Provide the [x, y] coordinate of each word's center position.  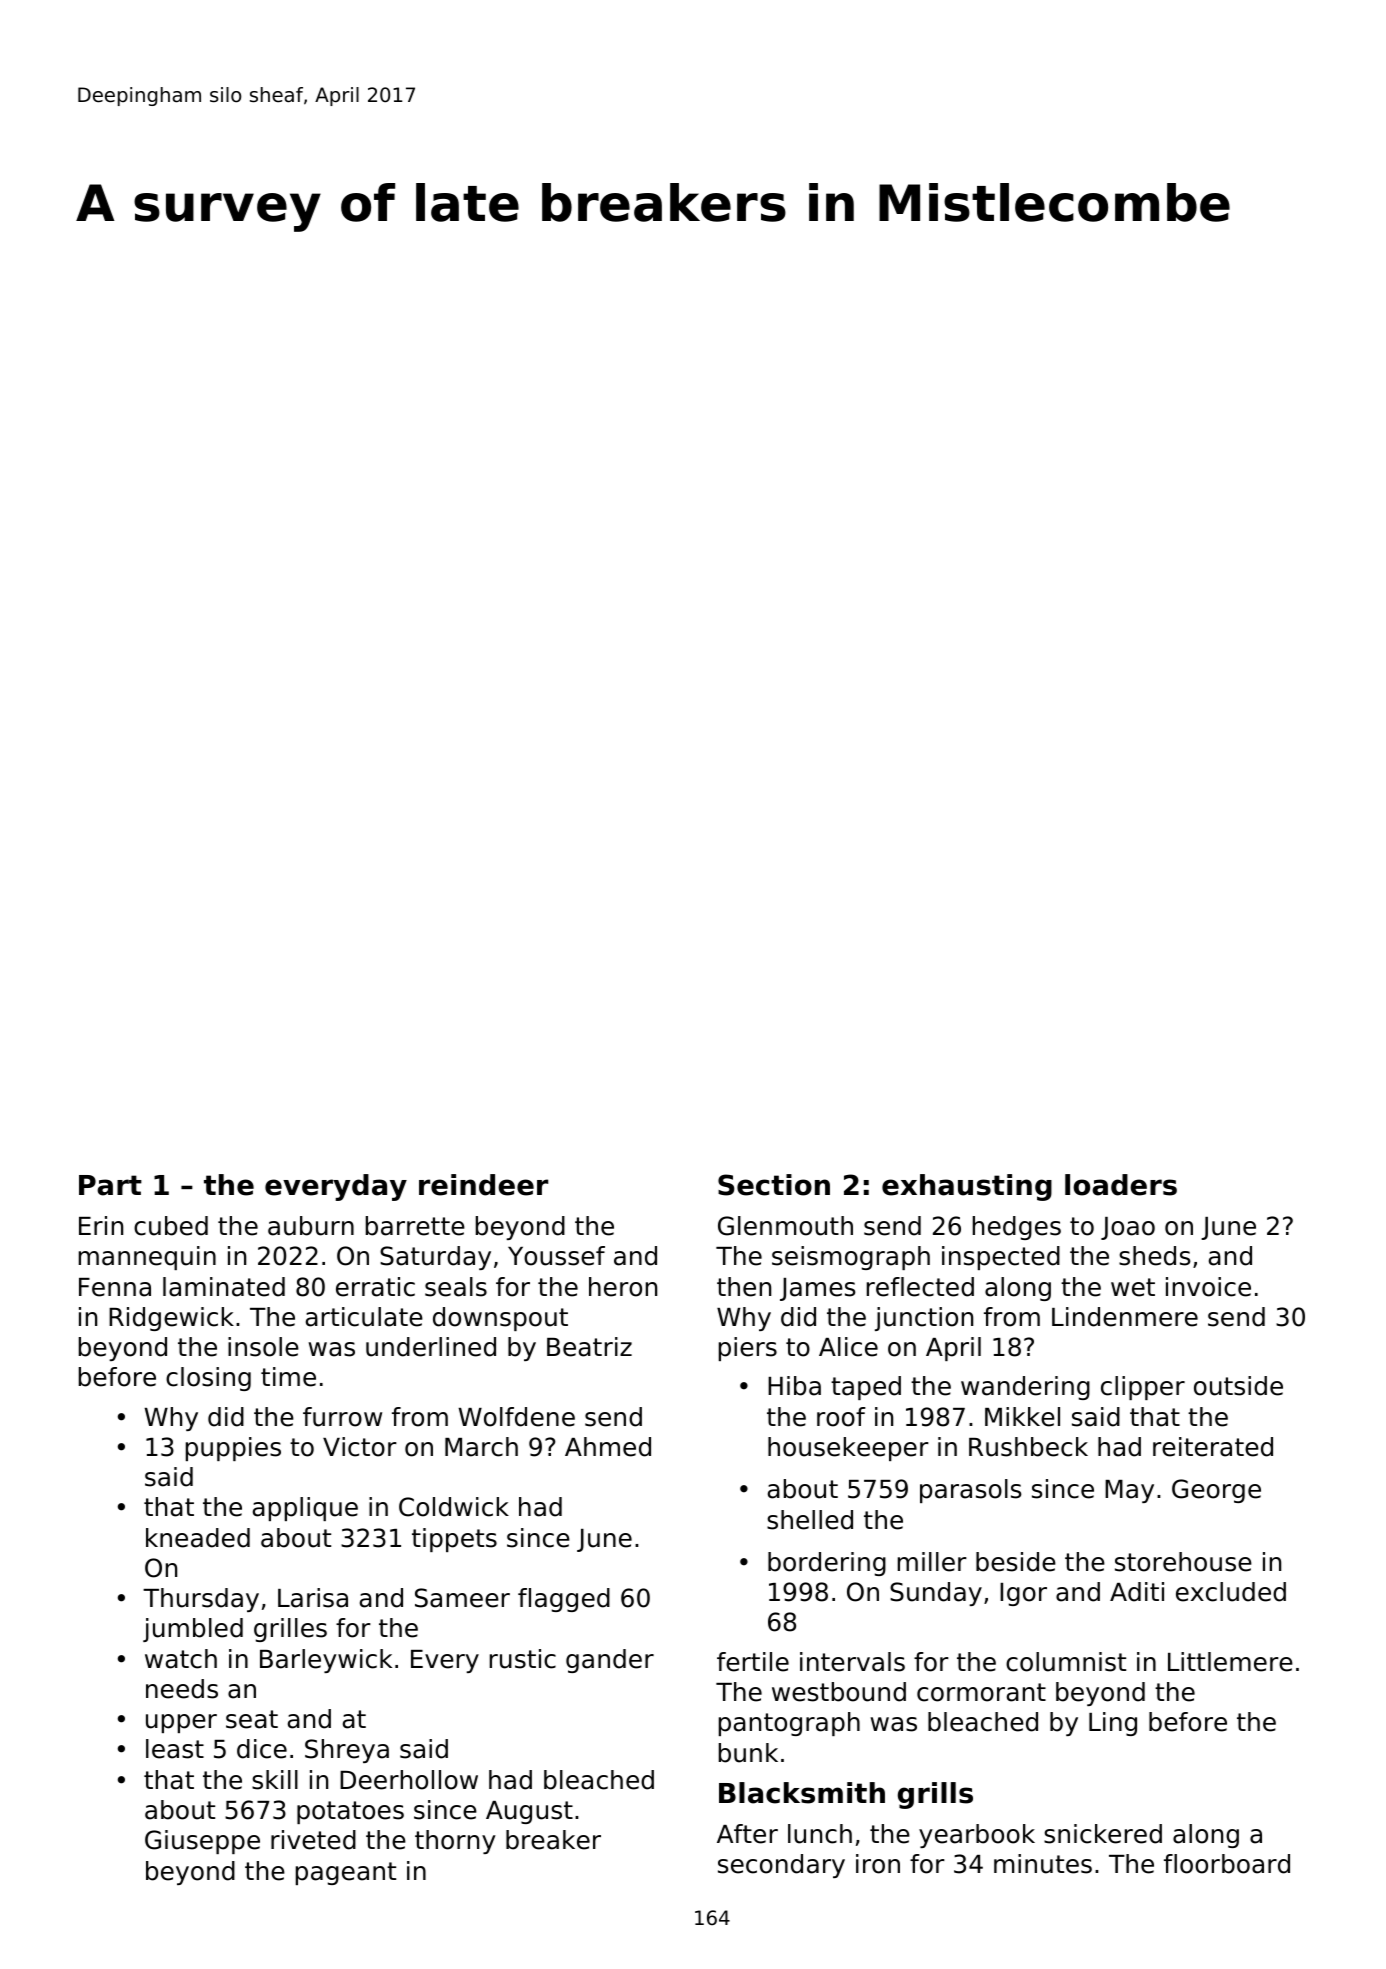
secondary [781, 1866]
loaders [1121, 1185]
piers [748, 1349]
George [1216, 1491]
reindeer [483, 1185]
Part [110, 1185]
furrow [342, 1417]
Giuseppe [202, 1842]
